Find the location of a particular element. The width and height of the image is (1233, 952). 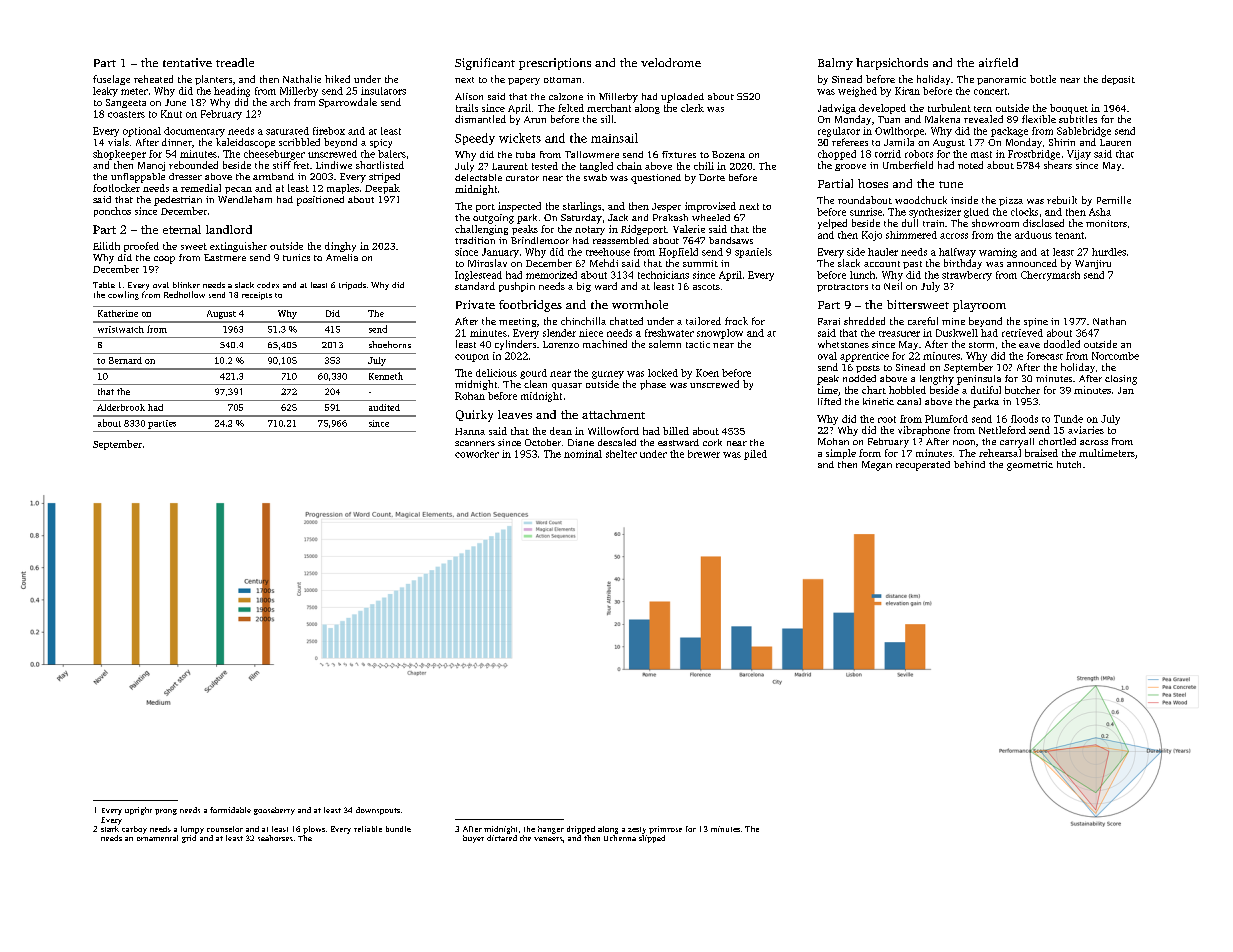

deposit is located at coordinates (1118, 80).
